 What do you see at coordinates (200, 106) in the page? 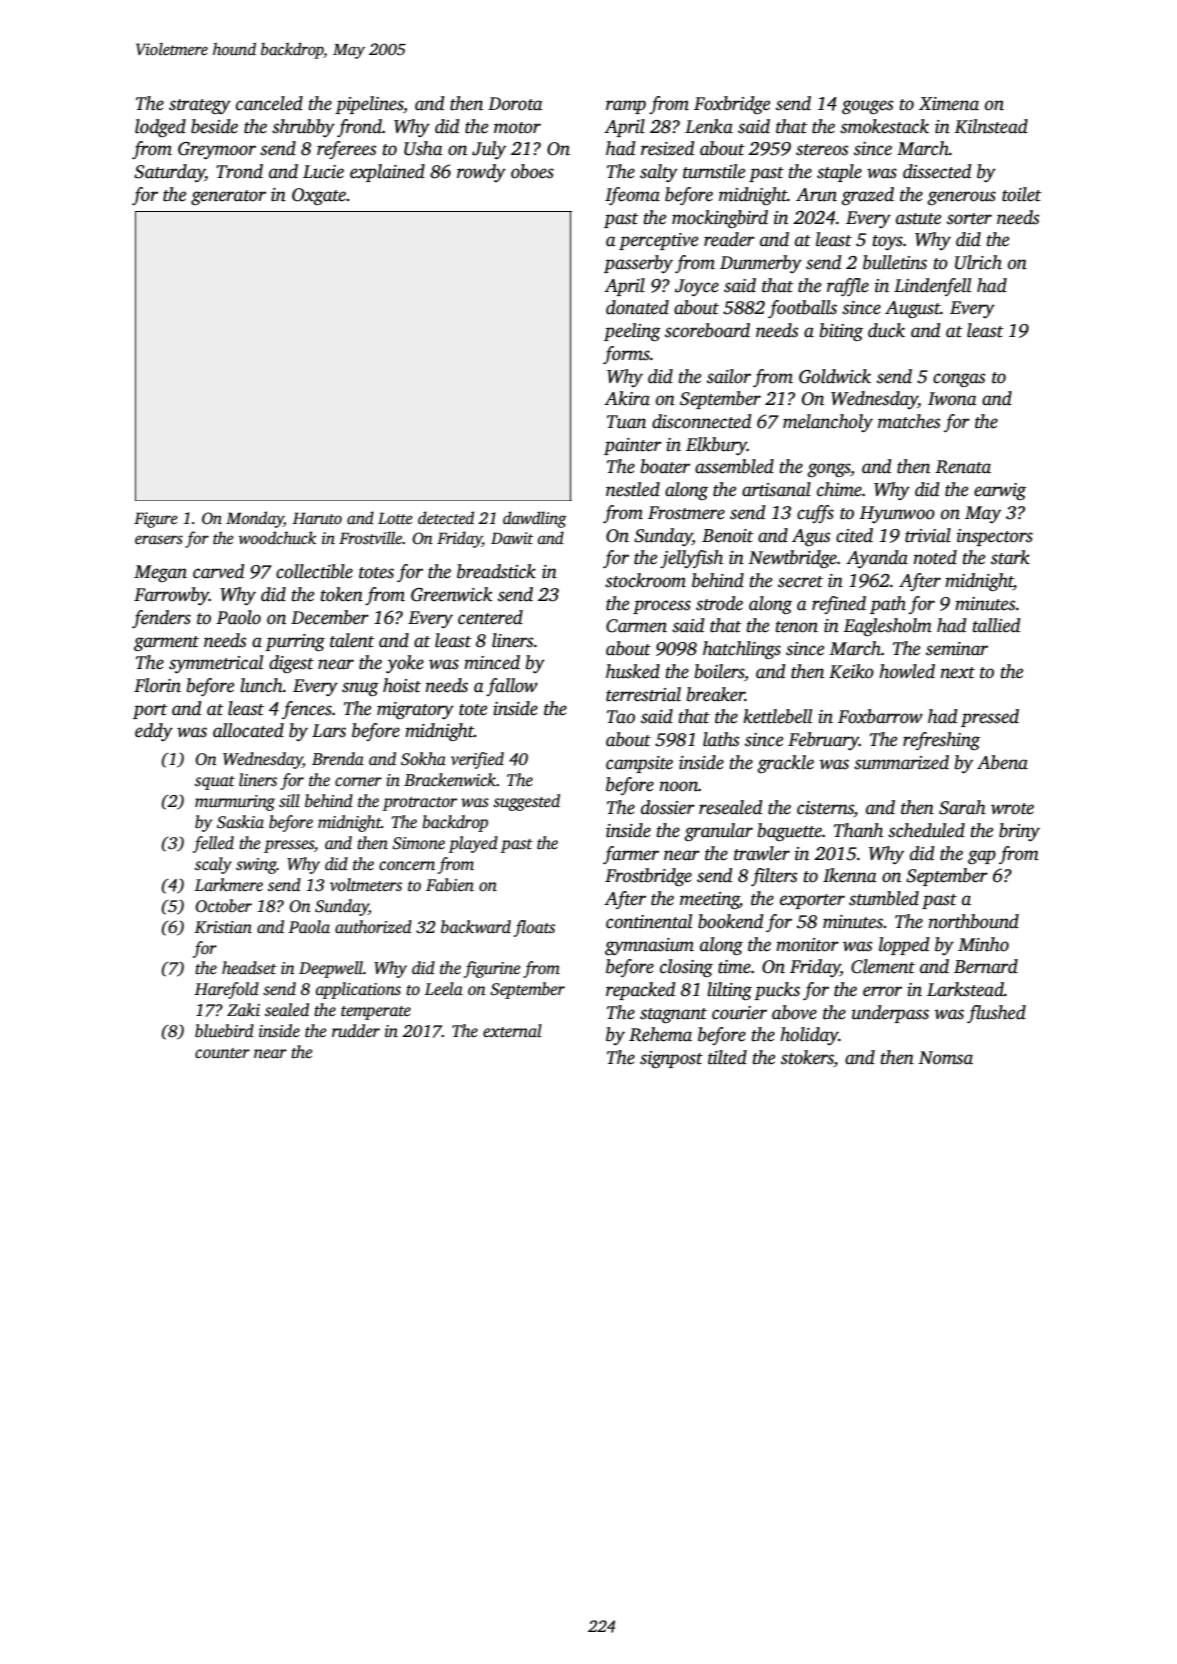
I see `strategy` at bounding box center [200, 106].
